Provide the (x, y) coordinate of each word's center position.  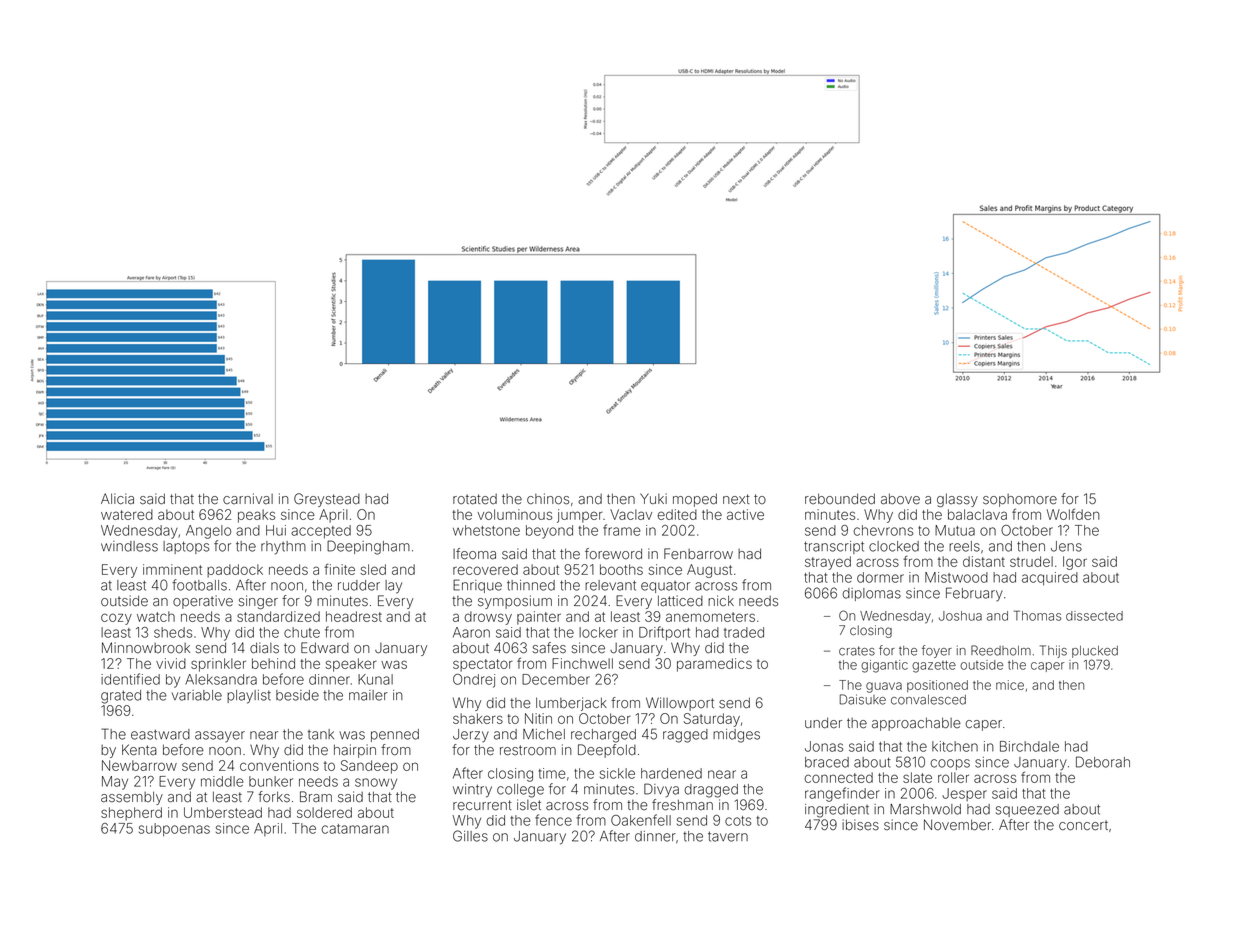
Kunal (375, 679)
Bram (316, 796)
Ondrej (474, 681)
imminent (172, 569)
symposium (515, 602)
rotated (475, 499)
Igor (1075, 563)
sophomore (1020, 500)
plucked (1095, 652)
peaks (256, 516)
